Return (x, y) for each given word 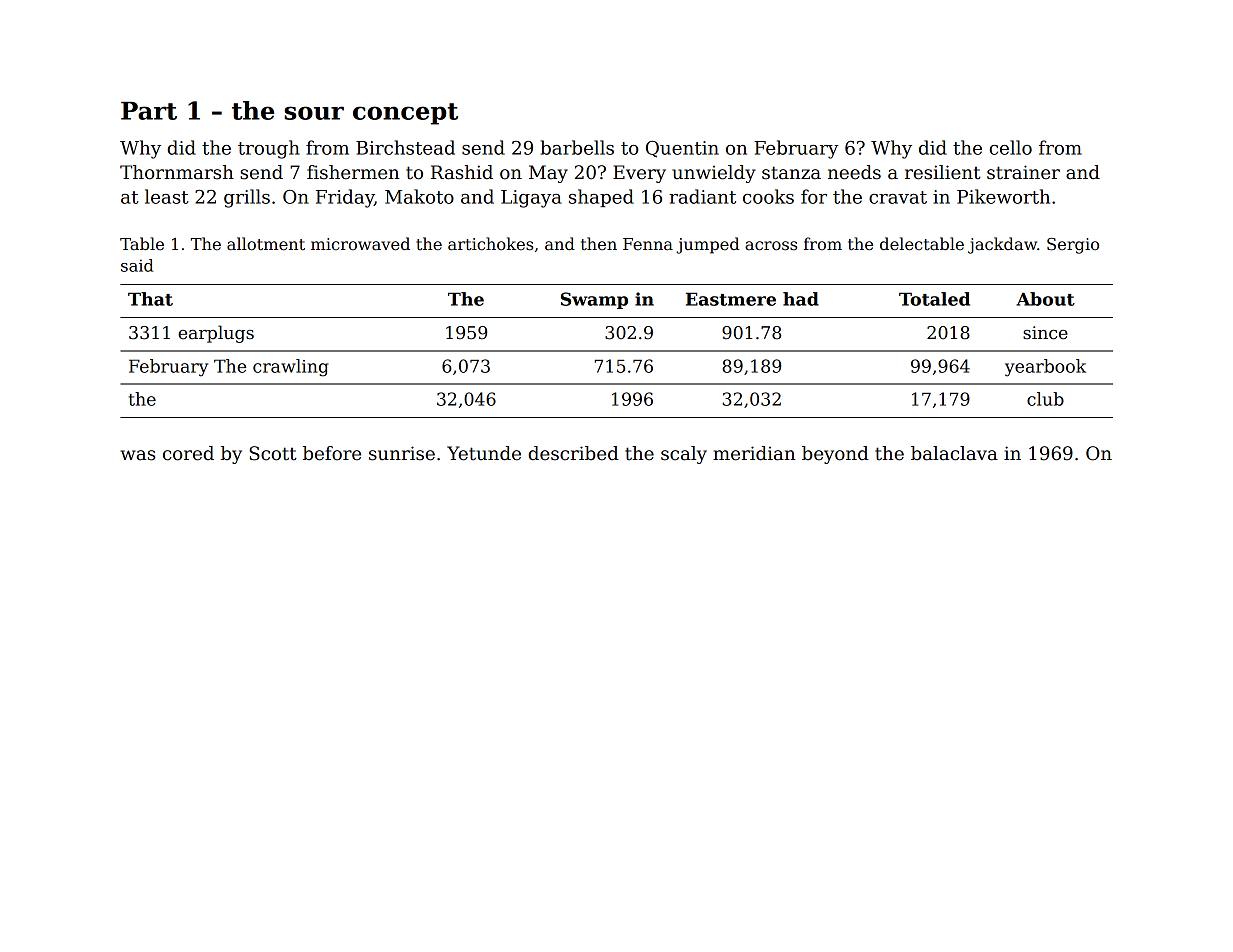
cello (1010, 147)
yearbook (1045, 368)
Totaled (934, 299)
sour (314, 113)
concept (405, 114)
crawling (291, 368)
